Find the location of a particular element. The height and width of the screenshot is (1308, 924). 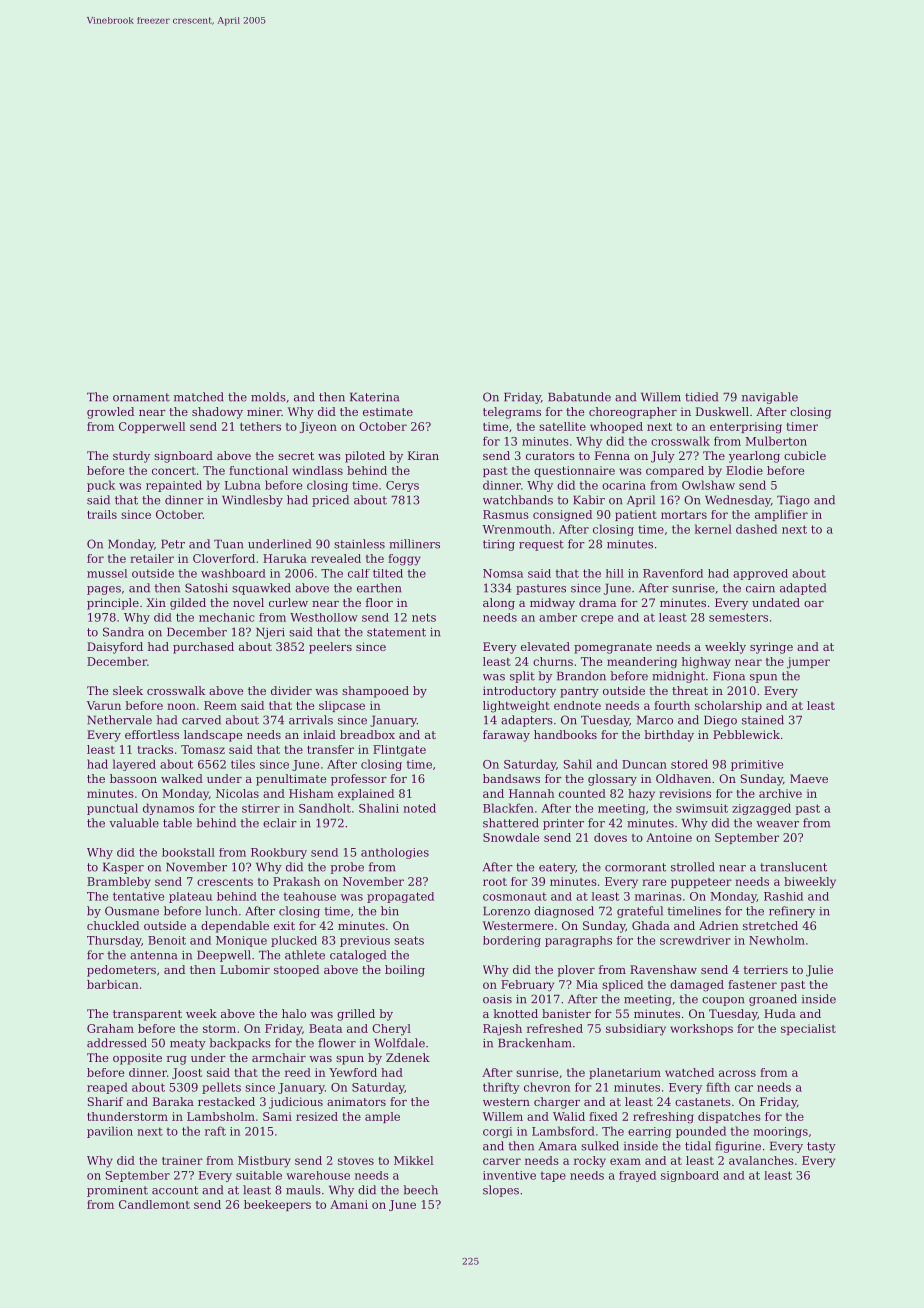

Kasper is located at coordinates (123, 868).
